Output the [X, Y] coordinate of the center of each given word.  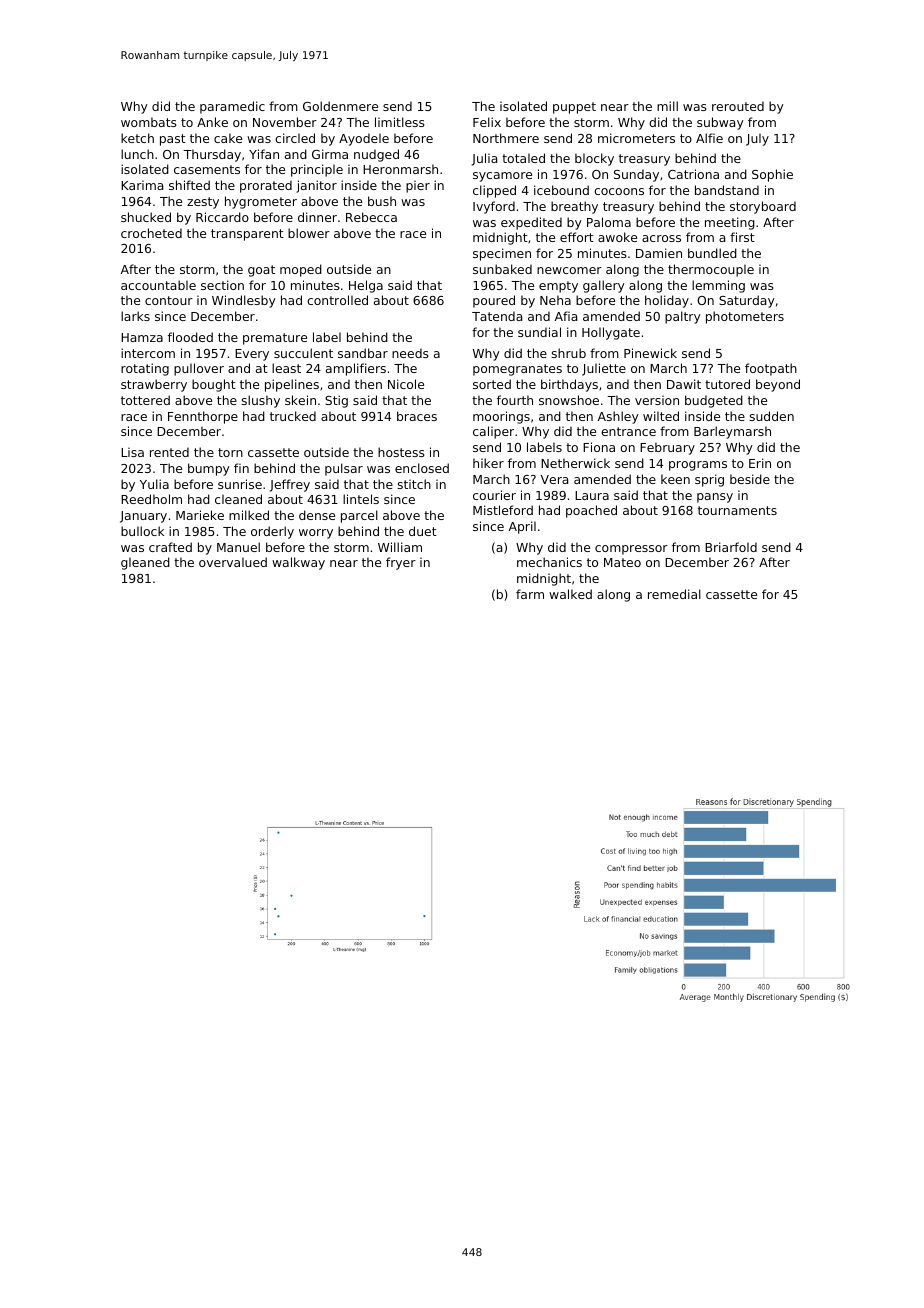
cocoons [619, 191]
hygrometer [261, 202]
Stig [336, 401]
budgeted [714, 401]
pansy [715, 498]
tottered [145, 400]
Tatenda [497, 316]
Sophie [772, 175]
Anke [212, 122]
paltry [683, 317]
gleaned [145, 563]
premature [275, 339]
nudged [376, 155]
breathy [574, 207]
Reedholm [151, 499]
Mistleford [503, 510]
